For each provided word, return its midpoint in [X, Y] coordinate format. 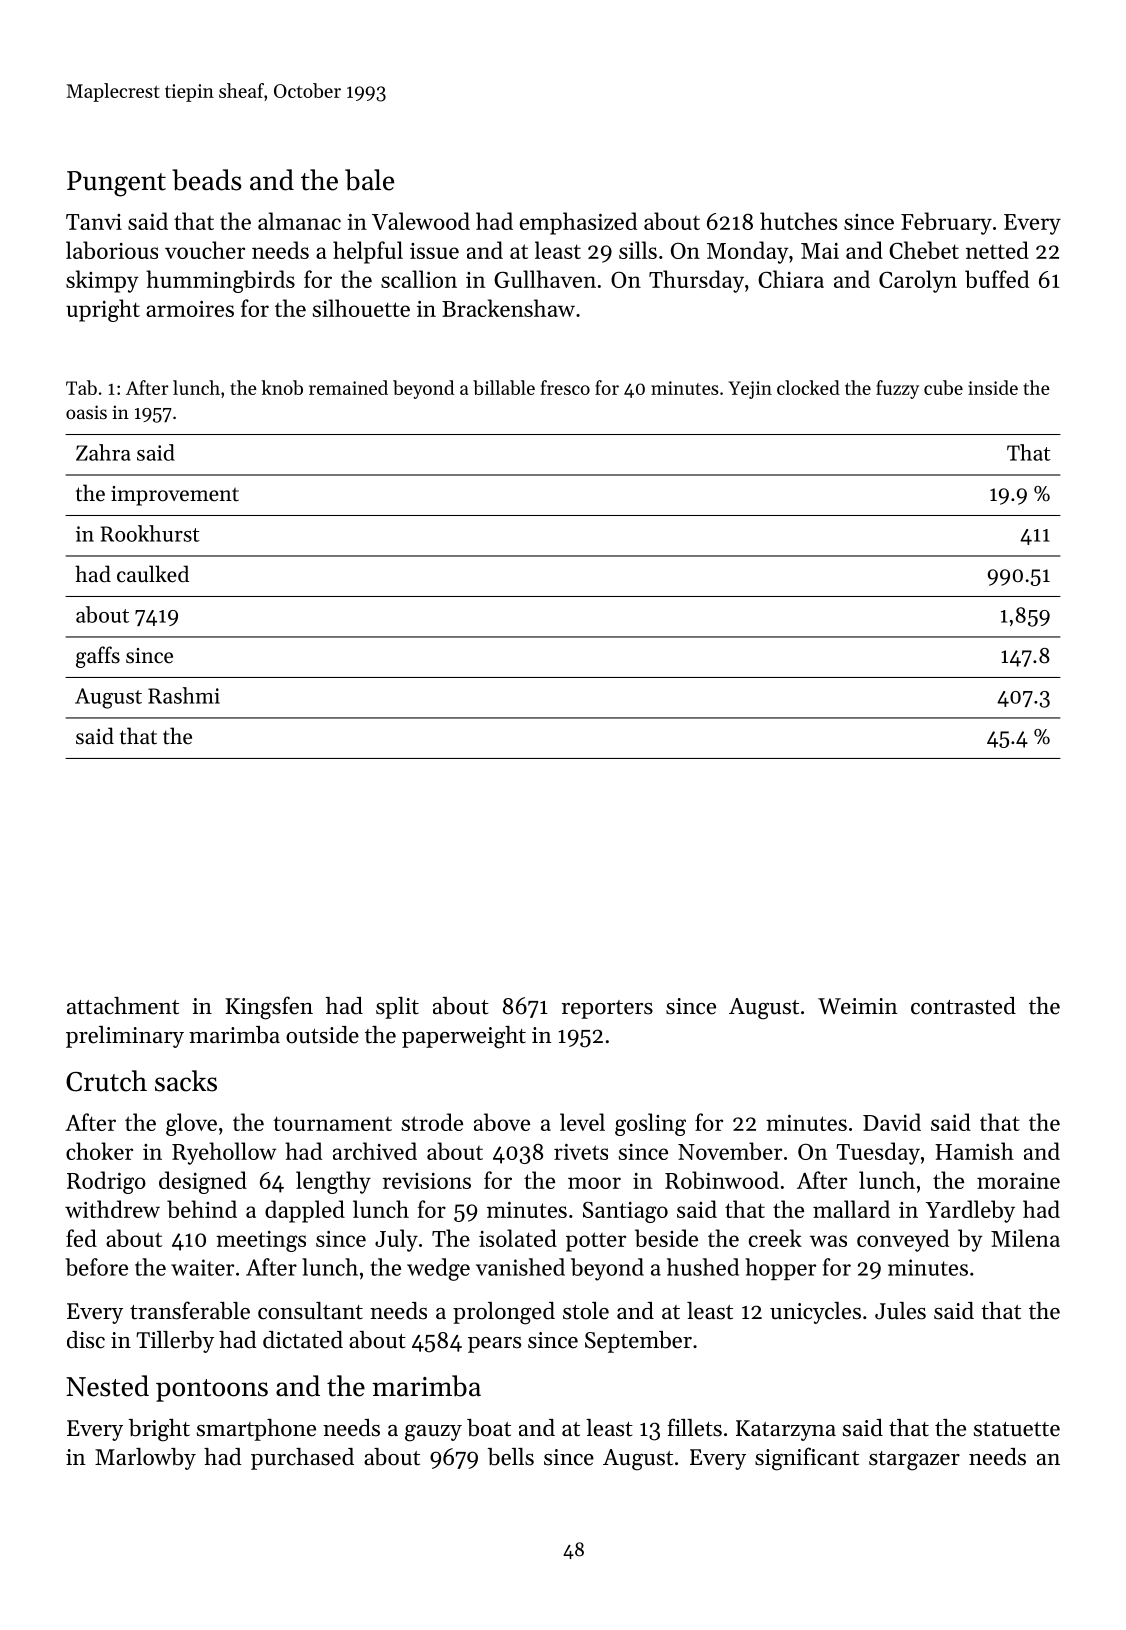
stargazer [914, 1461]
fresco [565, 387]
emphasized [578, 223]
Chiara [791, 279]
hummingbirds [220, 281]
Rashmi [184, 695]
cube [943, 387]
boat [489, 1428]
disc [86, 1340]
